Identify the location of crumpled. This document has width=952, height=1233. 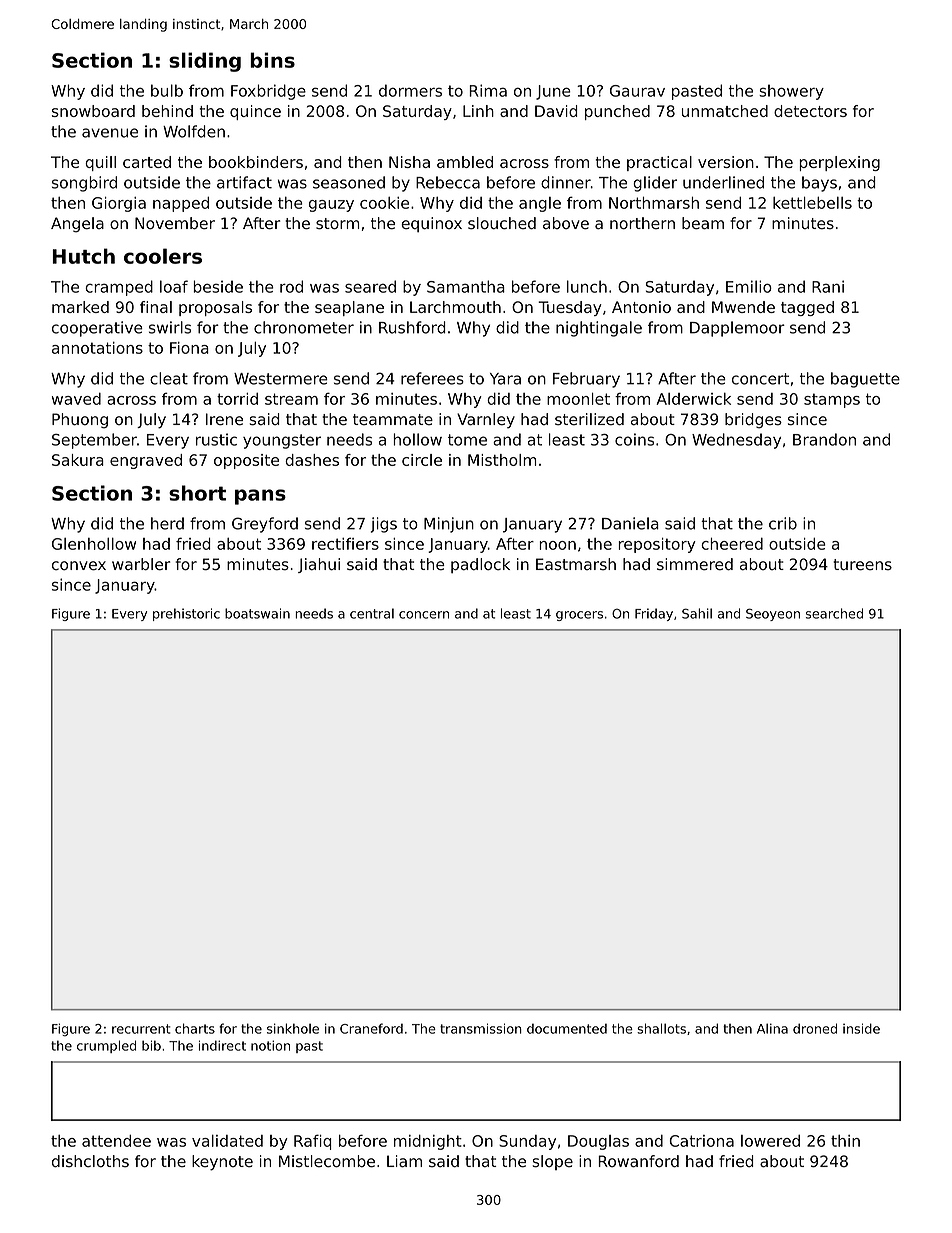
(106, 1046).
